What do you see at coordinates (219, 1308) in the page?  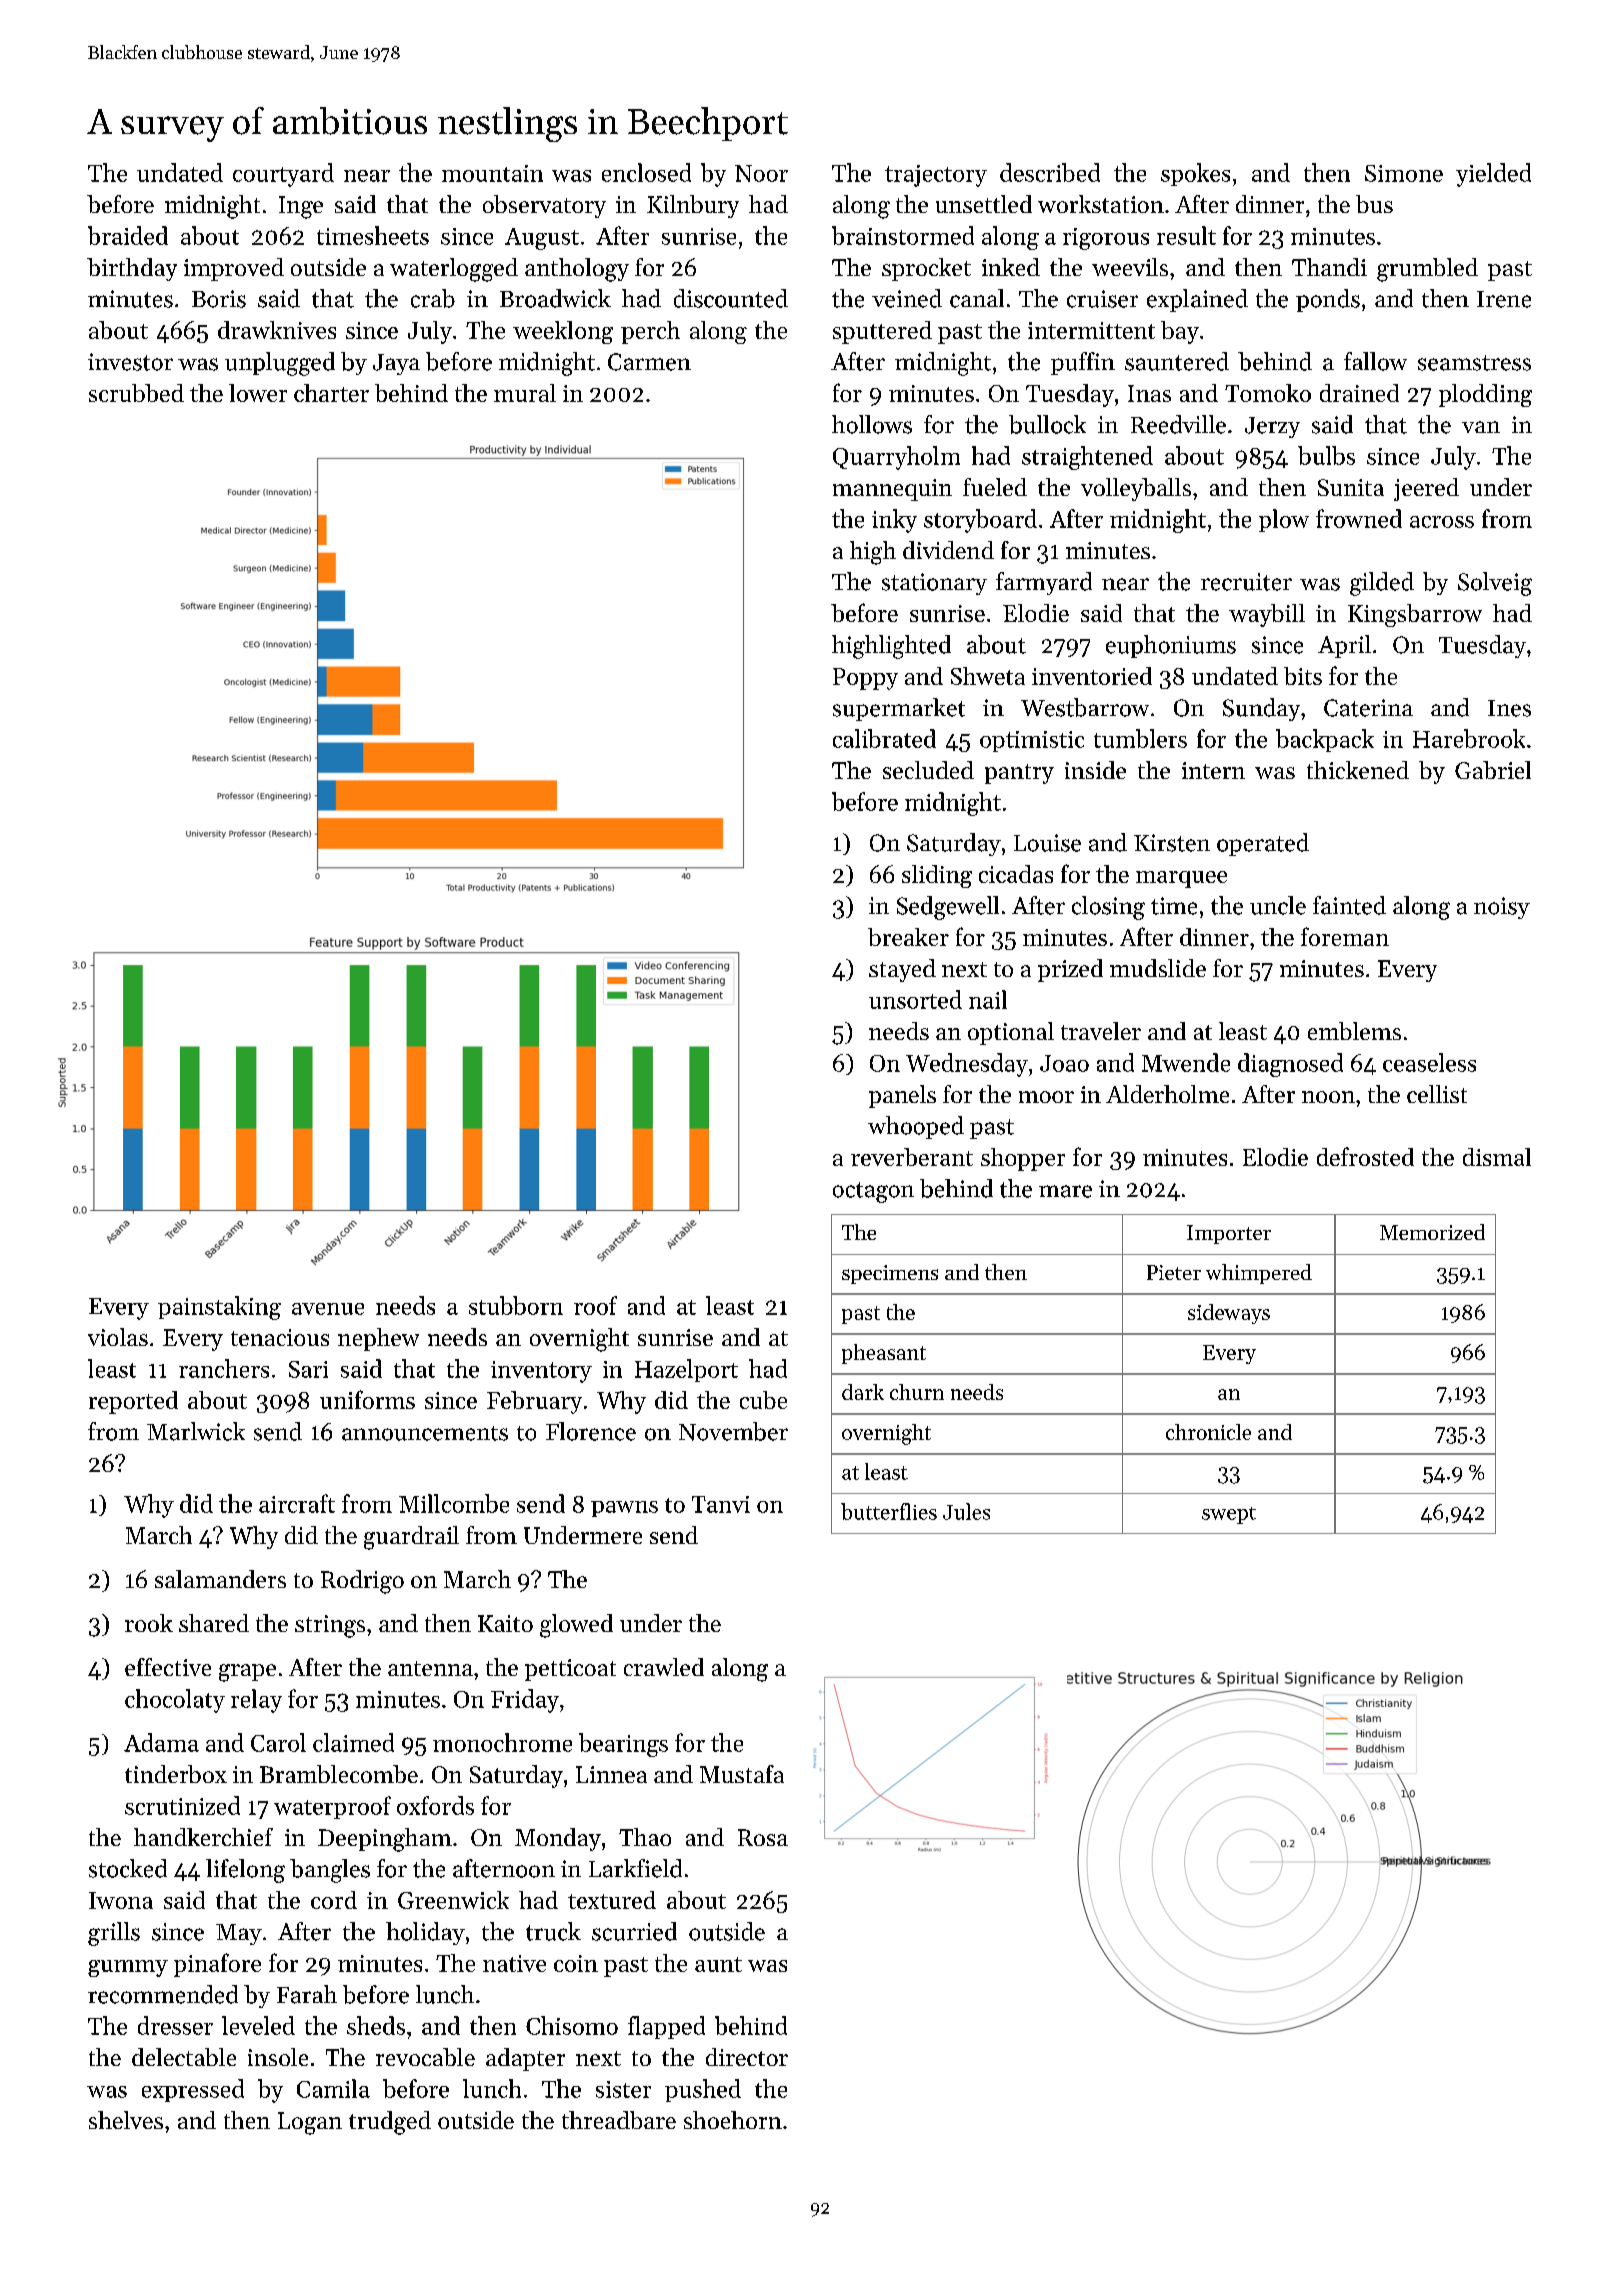 I see `painstaking` at bounding box center [219, 1308].
